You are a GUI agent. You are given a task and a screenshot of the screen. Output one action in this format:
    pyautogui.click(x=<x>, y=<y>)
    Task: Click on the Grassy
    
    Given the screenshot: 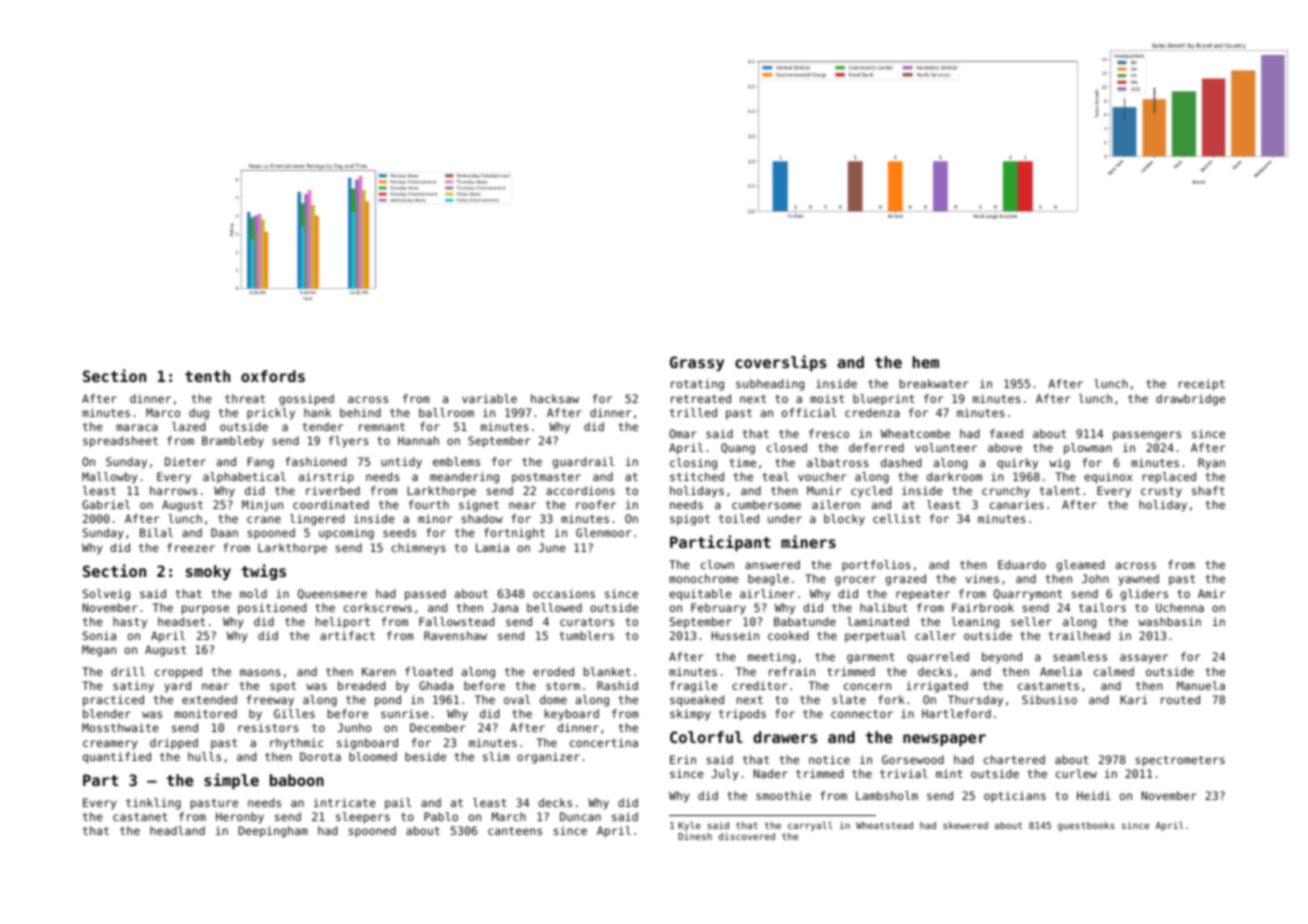 What is the action you would take?
    pyautogui.click(x=697, y=363)
